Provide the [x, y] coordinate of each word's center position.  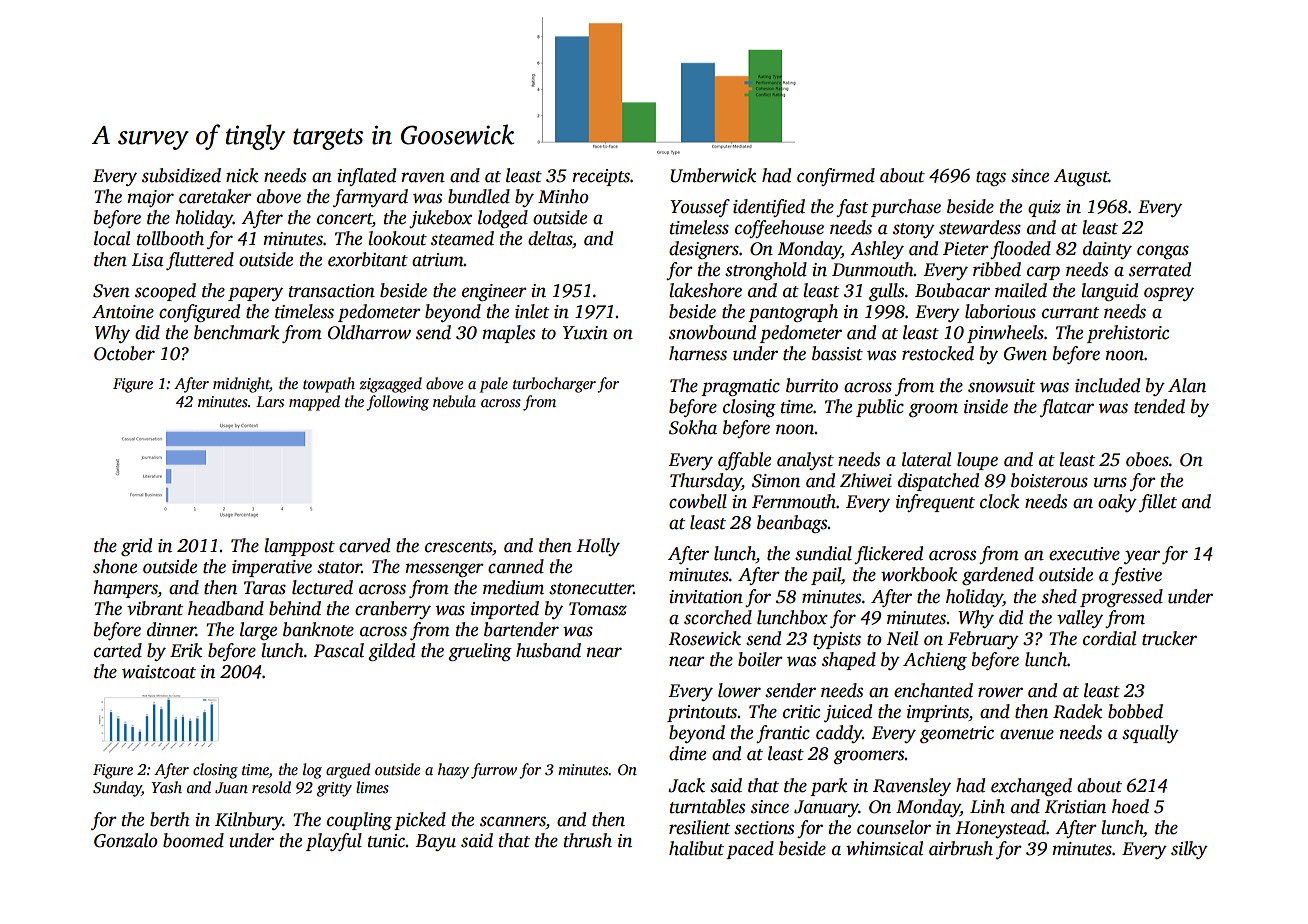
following [397, 403]
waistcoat [159, 672]
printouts [702, 713]
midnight [241, 385]
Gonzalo [126, 840]
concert [344, 219]
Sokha [693, 427]
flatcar [1067, 408]
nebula [454, 401]
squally [1150, 734]
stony [914, 230]
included [1107, 385]
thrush [587, 840]
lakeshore [705, 290]
